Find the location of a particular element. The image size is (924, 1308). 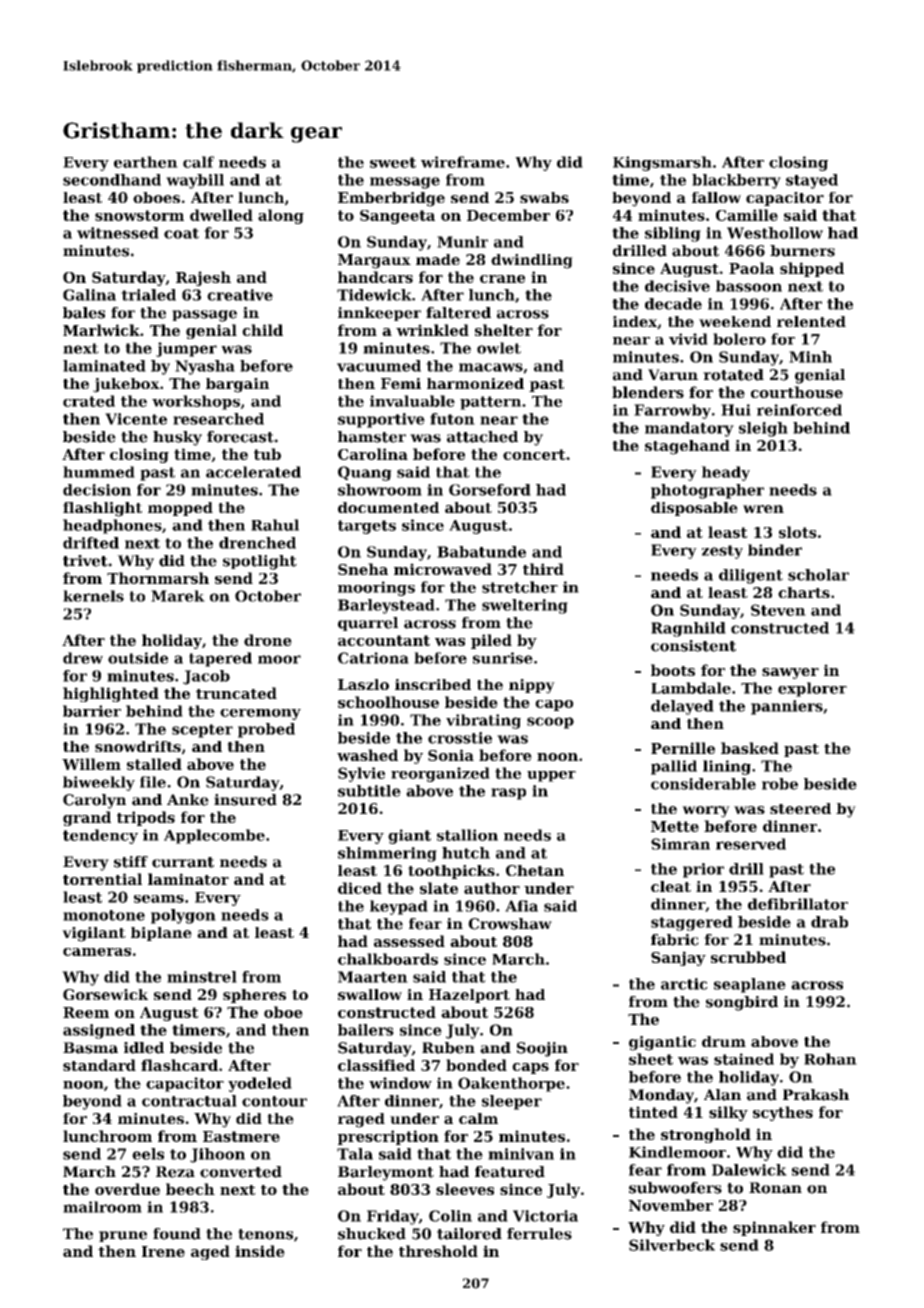

Sneha is located at coordinates (363, 569).
